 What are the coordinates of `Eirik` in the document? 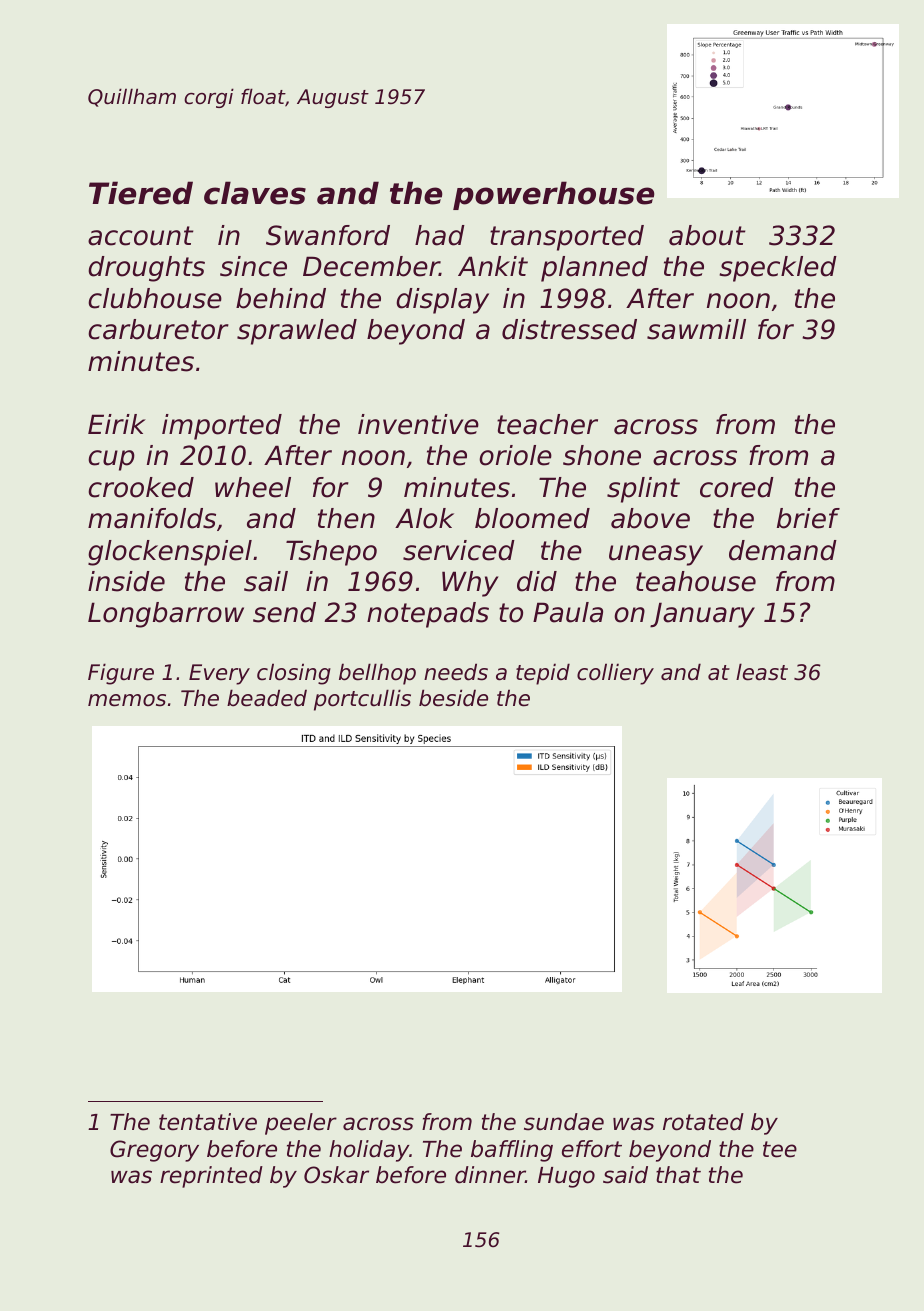 It's located at (117, 424).
